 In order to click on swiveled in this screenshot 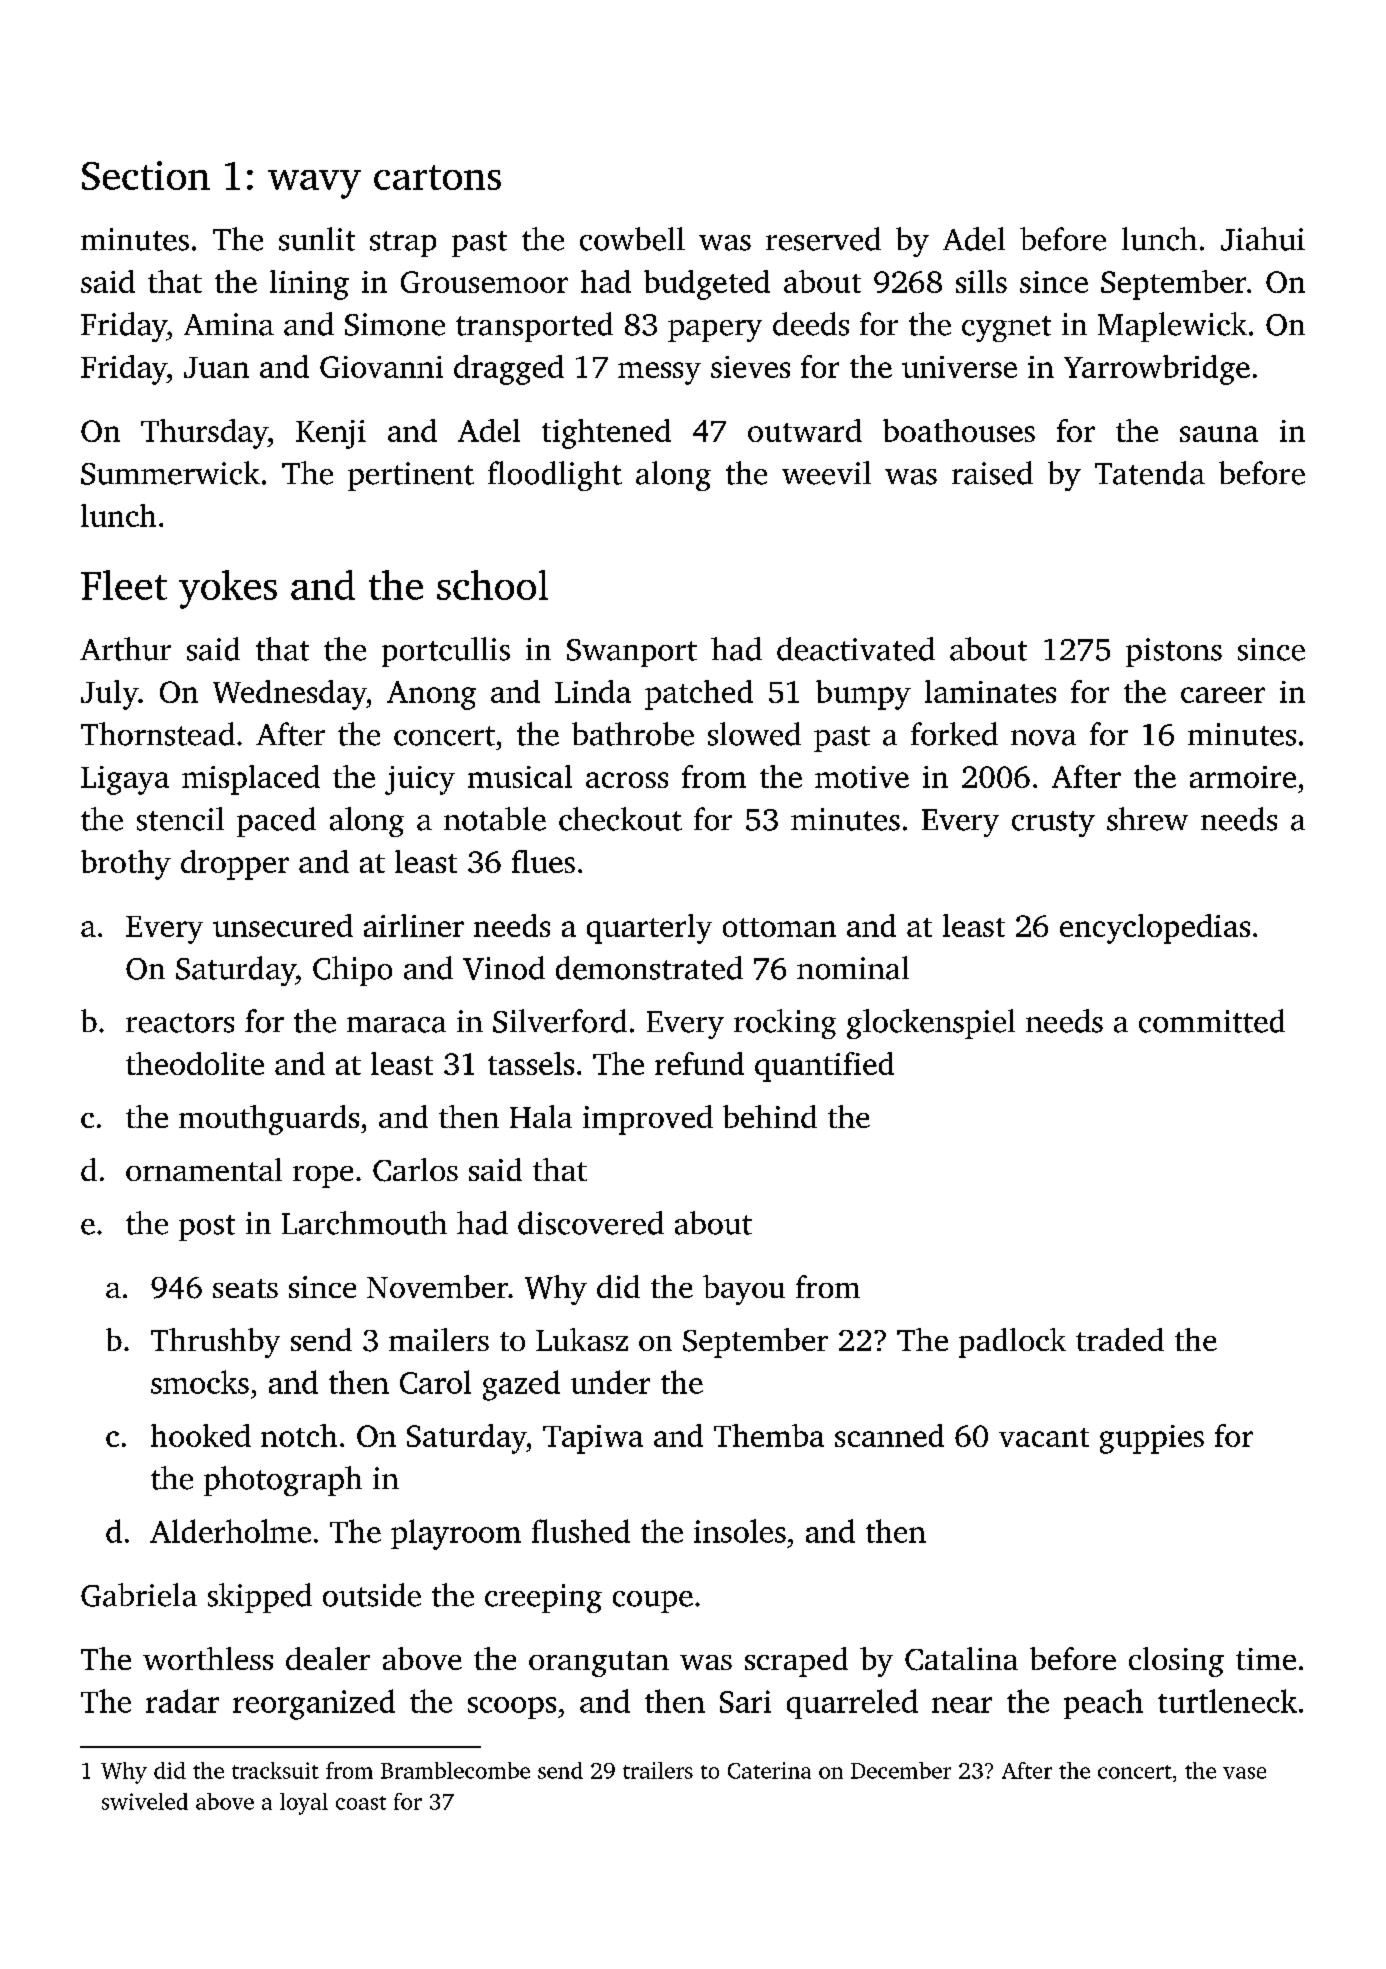, I will do `click(145, 1801)`.
